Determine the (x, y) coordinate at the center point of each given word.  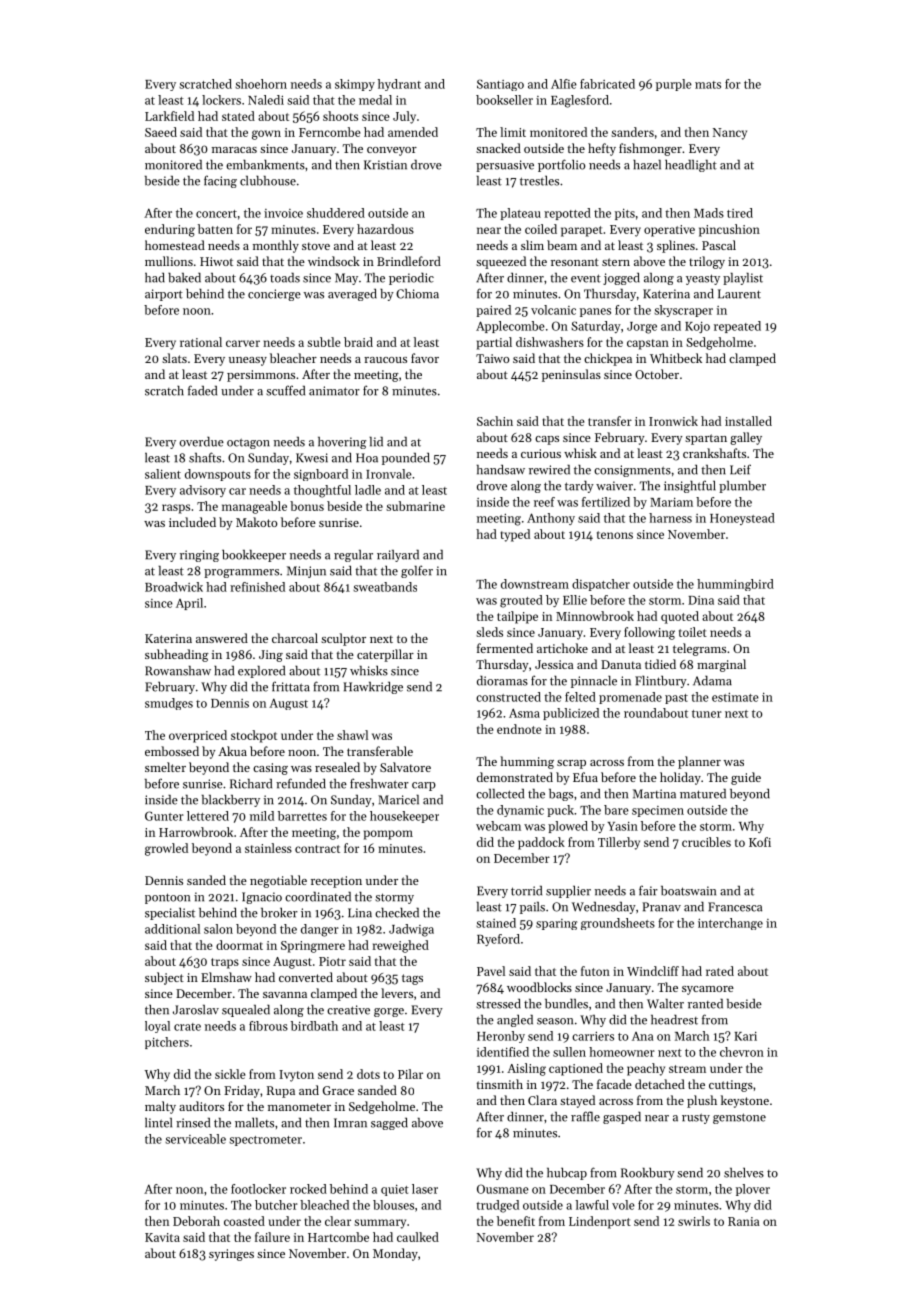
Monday (395, 1254)
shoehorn (261, 84)
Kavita (162, 1237)
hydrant (399, 85)
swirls (694, 1221)
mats (708, 85)
